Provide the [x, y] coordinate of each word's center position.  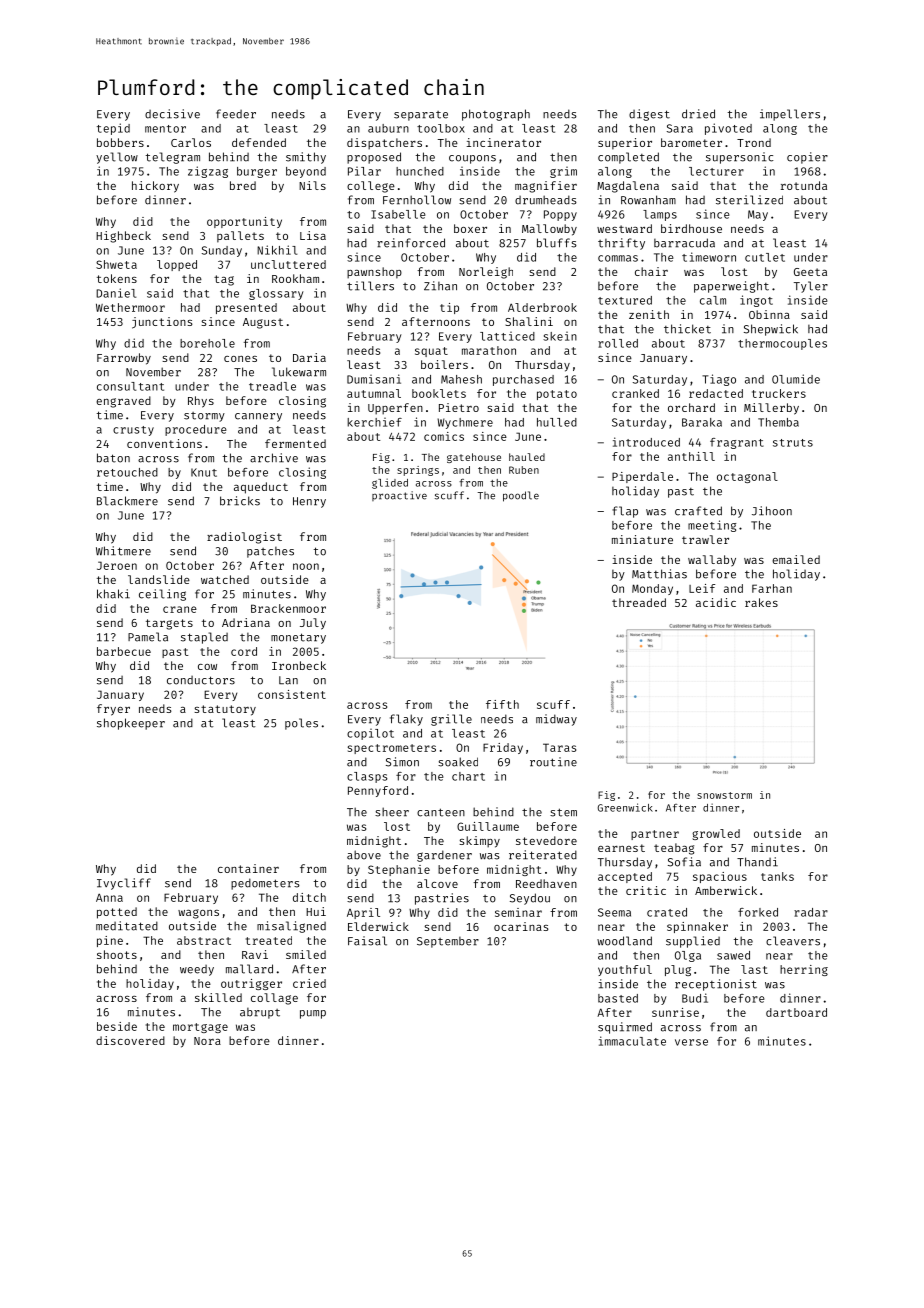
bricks [240, 501]
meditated [127, 926]
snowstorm [724, 795]
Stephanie [399, 870]
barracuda [684, 243]
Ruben [524, 470]
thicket [687, 329]
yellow [117, 158]
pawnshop [374, 273]
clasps [367, 777]
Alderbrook [542, 307]
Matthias [659, 574]
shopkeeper [131, 724]
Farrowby [124, 359]
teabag [674, 849]
